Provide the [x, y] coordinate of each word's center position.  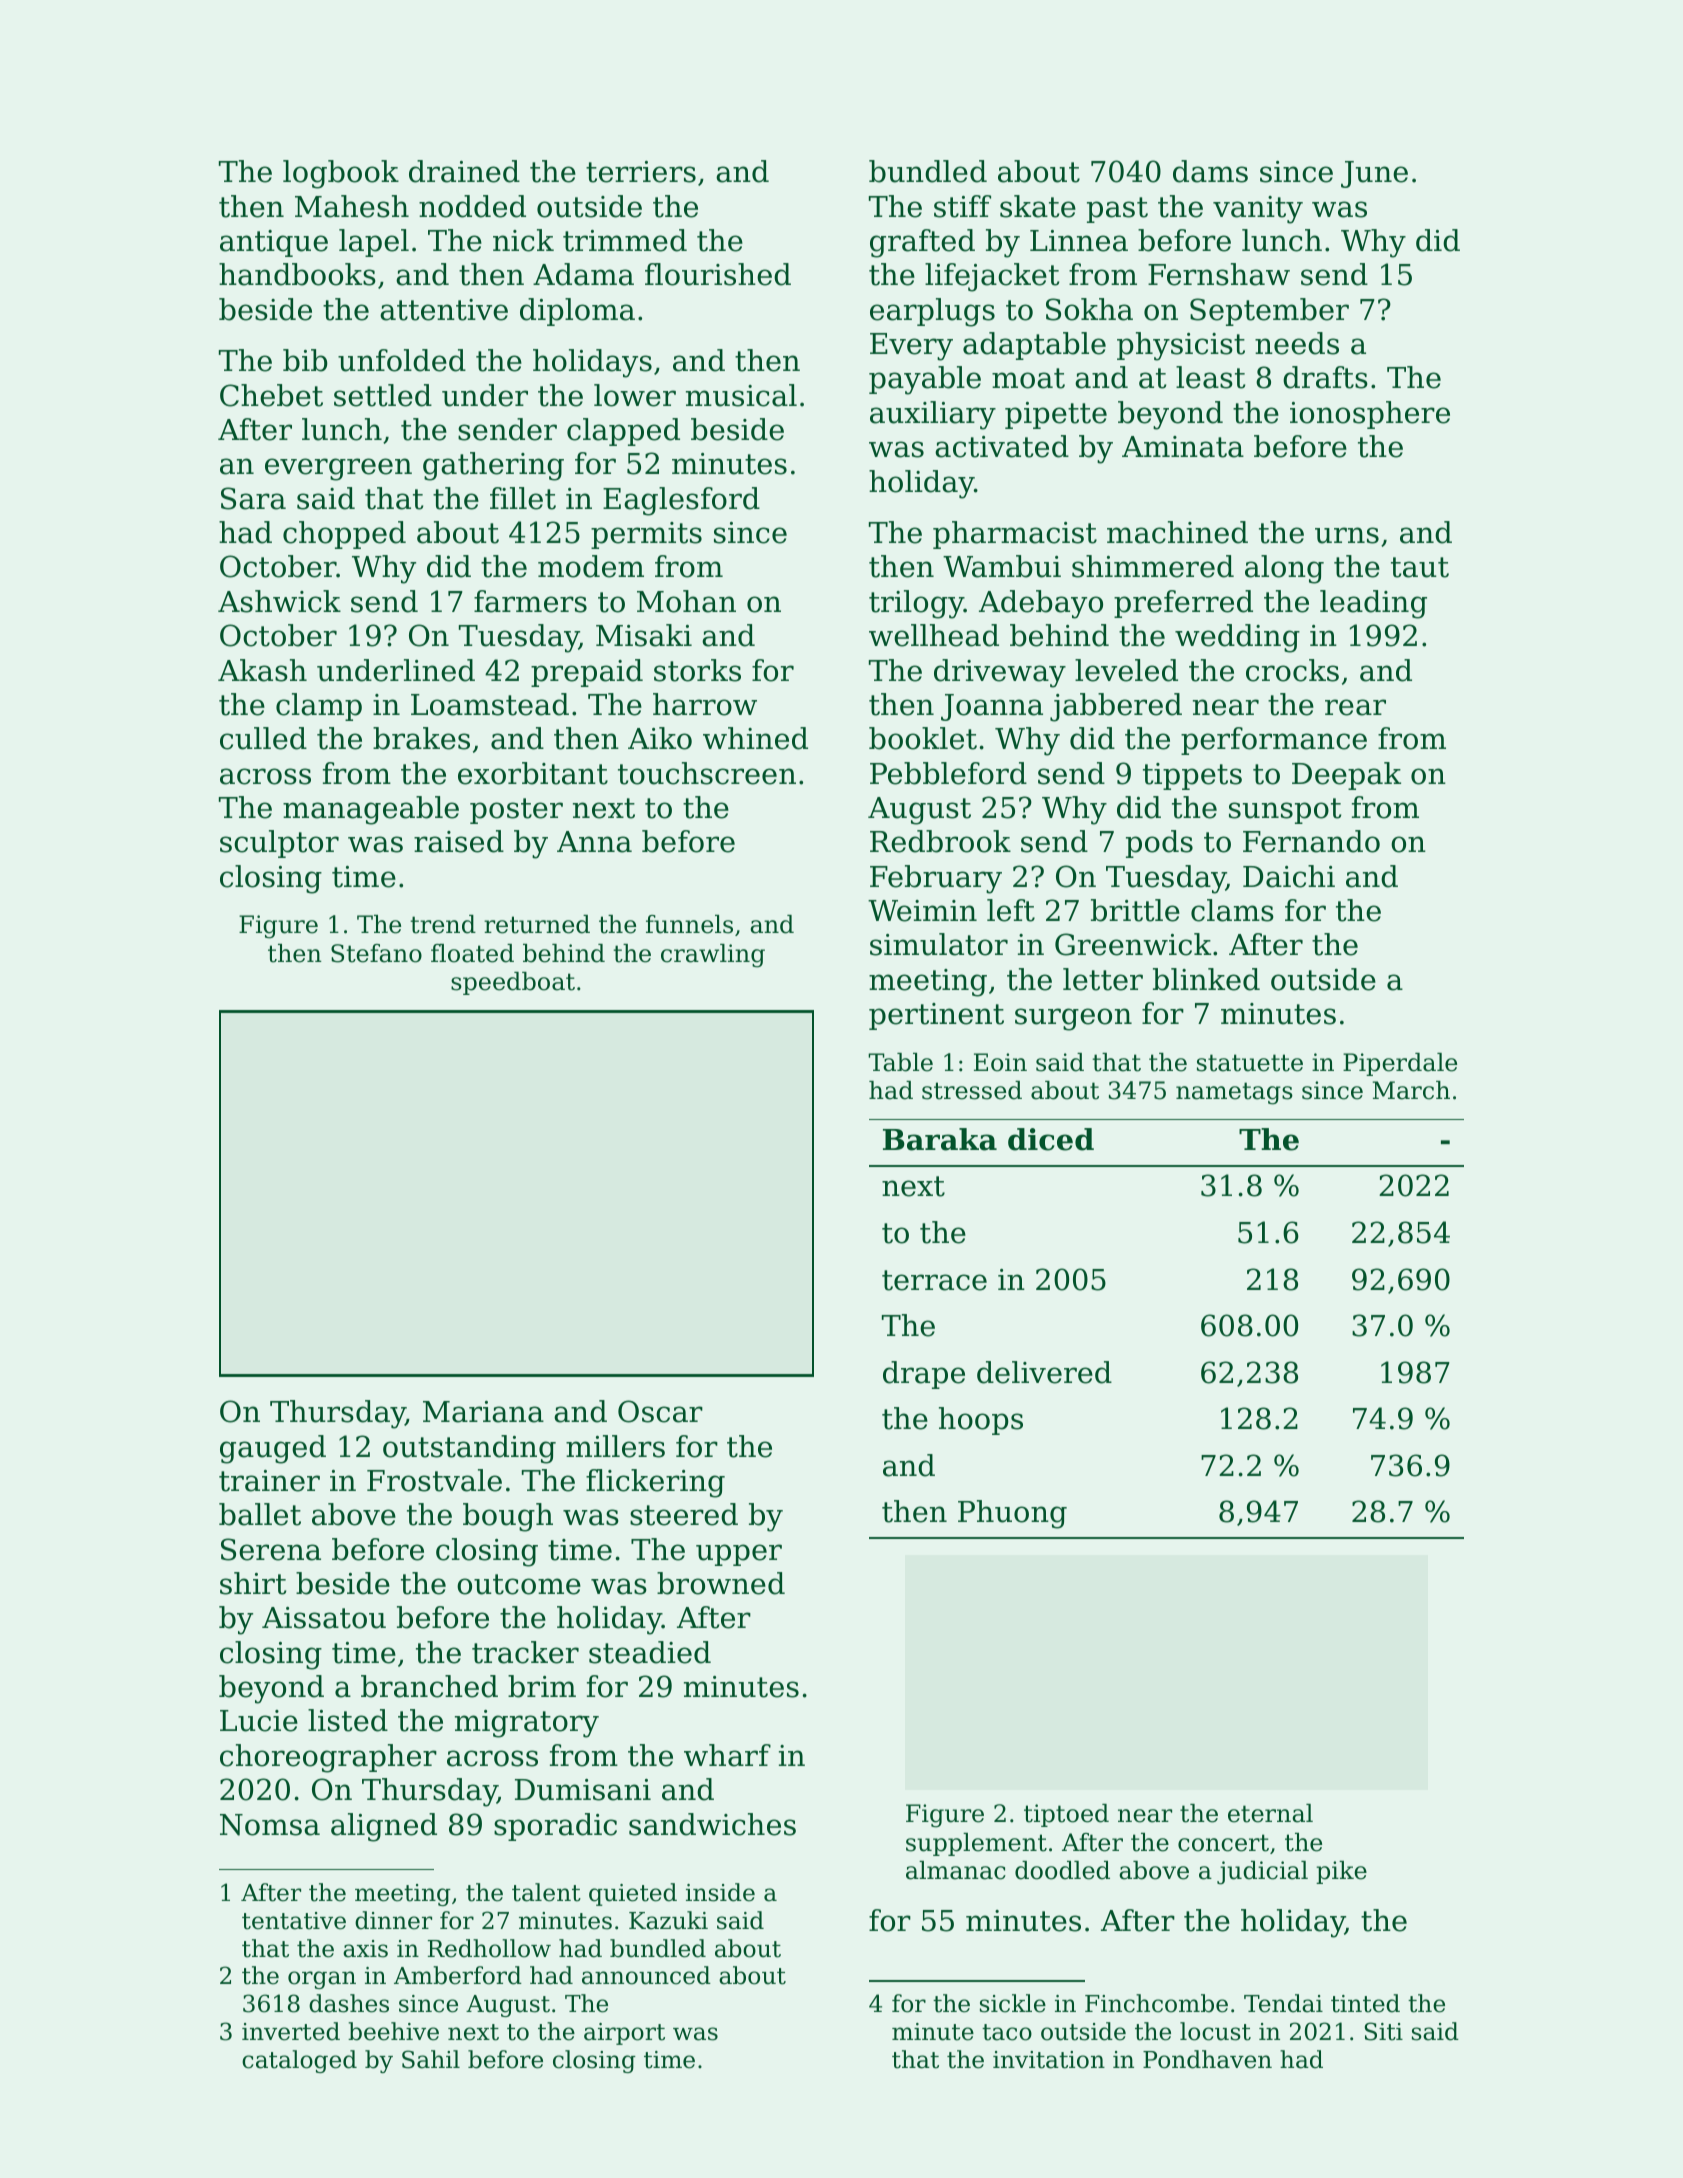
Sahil [431, 2059]
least [1210, 377]
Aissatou [324, 1618]
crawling [713, 956]
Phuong [1012, 1514]
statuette [1250, 1063]
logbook [341, 174]
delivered [1044, 1372]
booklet [923, 738]
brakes [421, 738]
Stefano [376, 953]
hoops [981, 1421]
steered [684, 1514]
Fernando [1311, 841]
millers [615, 1446]
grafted [922, 243]
